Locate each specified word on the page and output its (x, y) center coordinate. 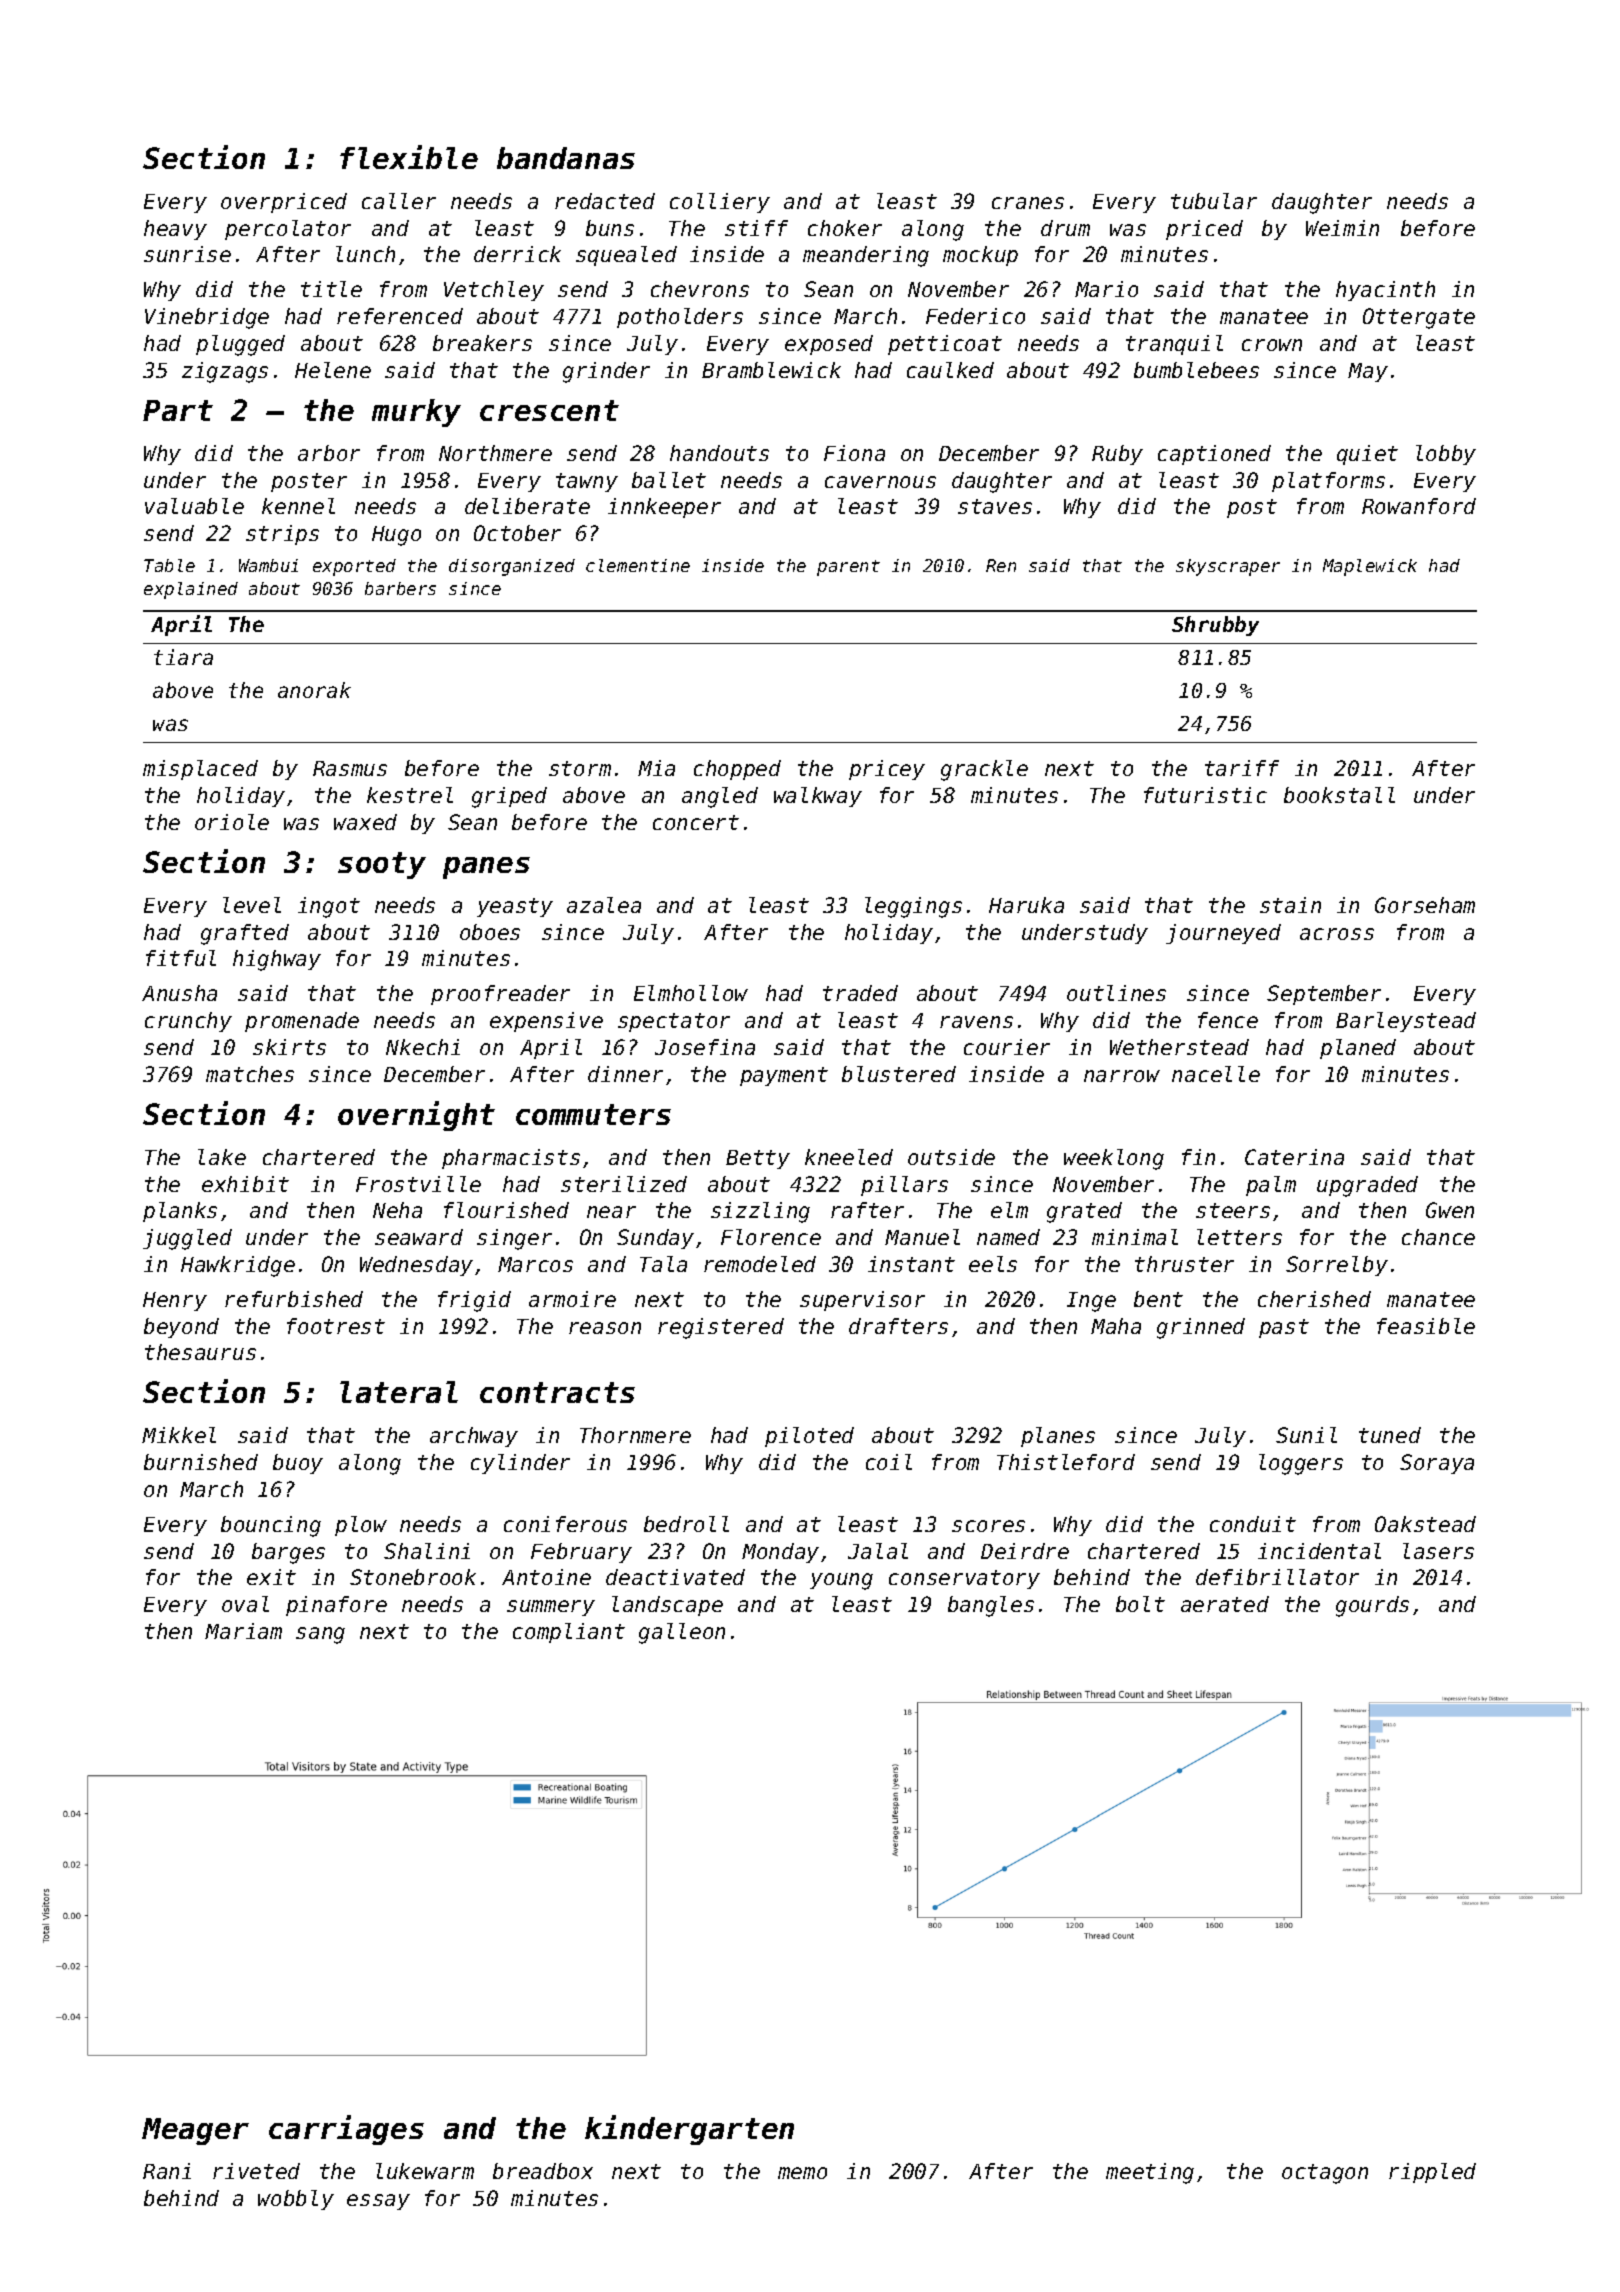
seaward (419, 1237)
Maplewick (1370, 567)
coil (889, 1462)
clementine (638, 565)
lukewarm (425, 2171)
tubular (1214, 201)
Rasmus (350, 768)
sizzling (760, 1212)
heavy (175, 230)
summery (551, 1608)
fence (1228, 1020)
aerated (1225, 1604)
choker (845, 228)
